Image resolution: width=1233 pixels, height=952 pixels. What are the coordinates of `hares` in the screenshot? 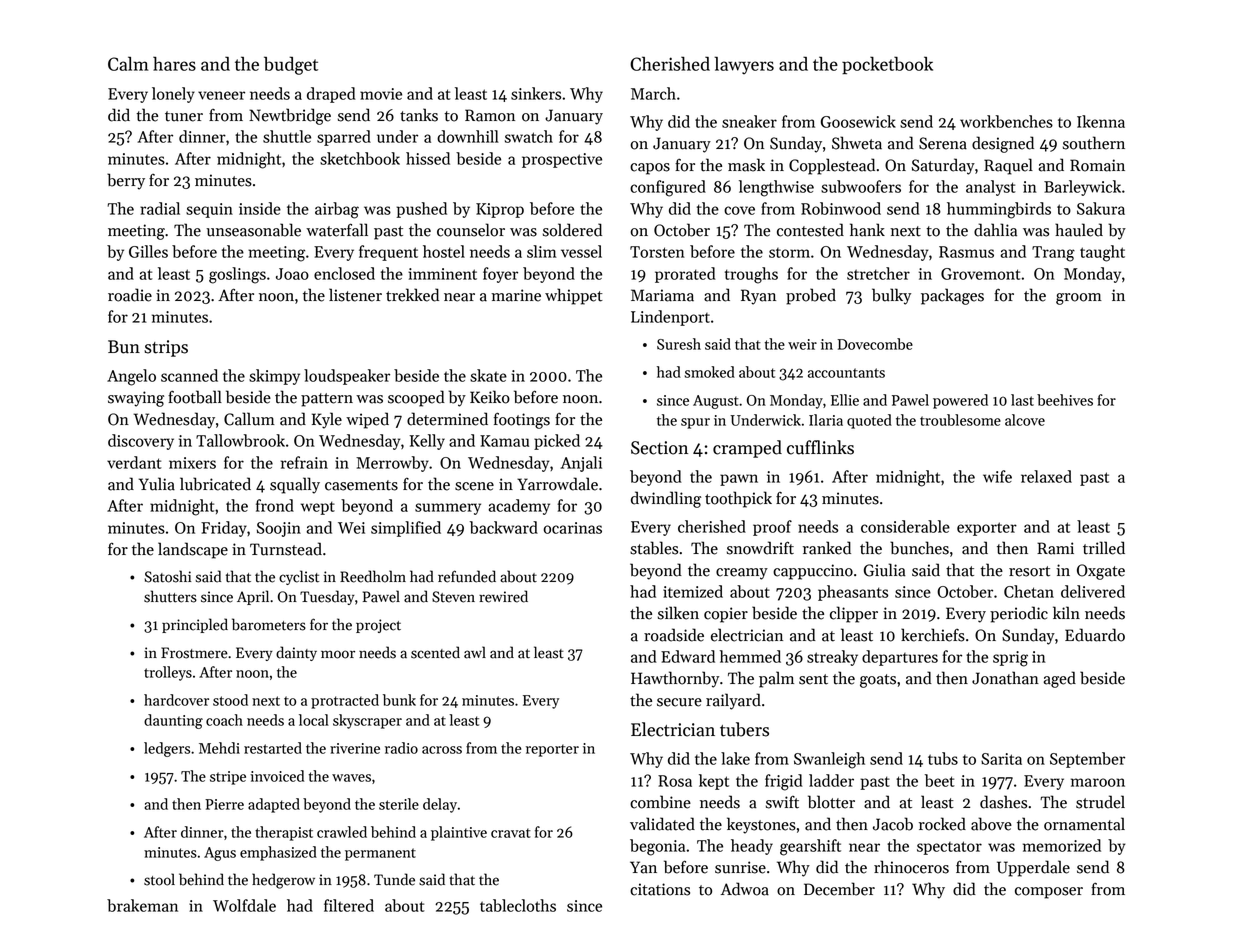 It's located at (174, 63).
